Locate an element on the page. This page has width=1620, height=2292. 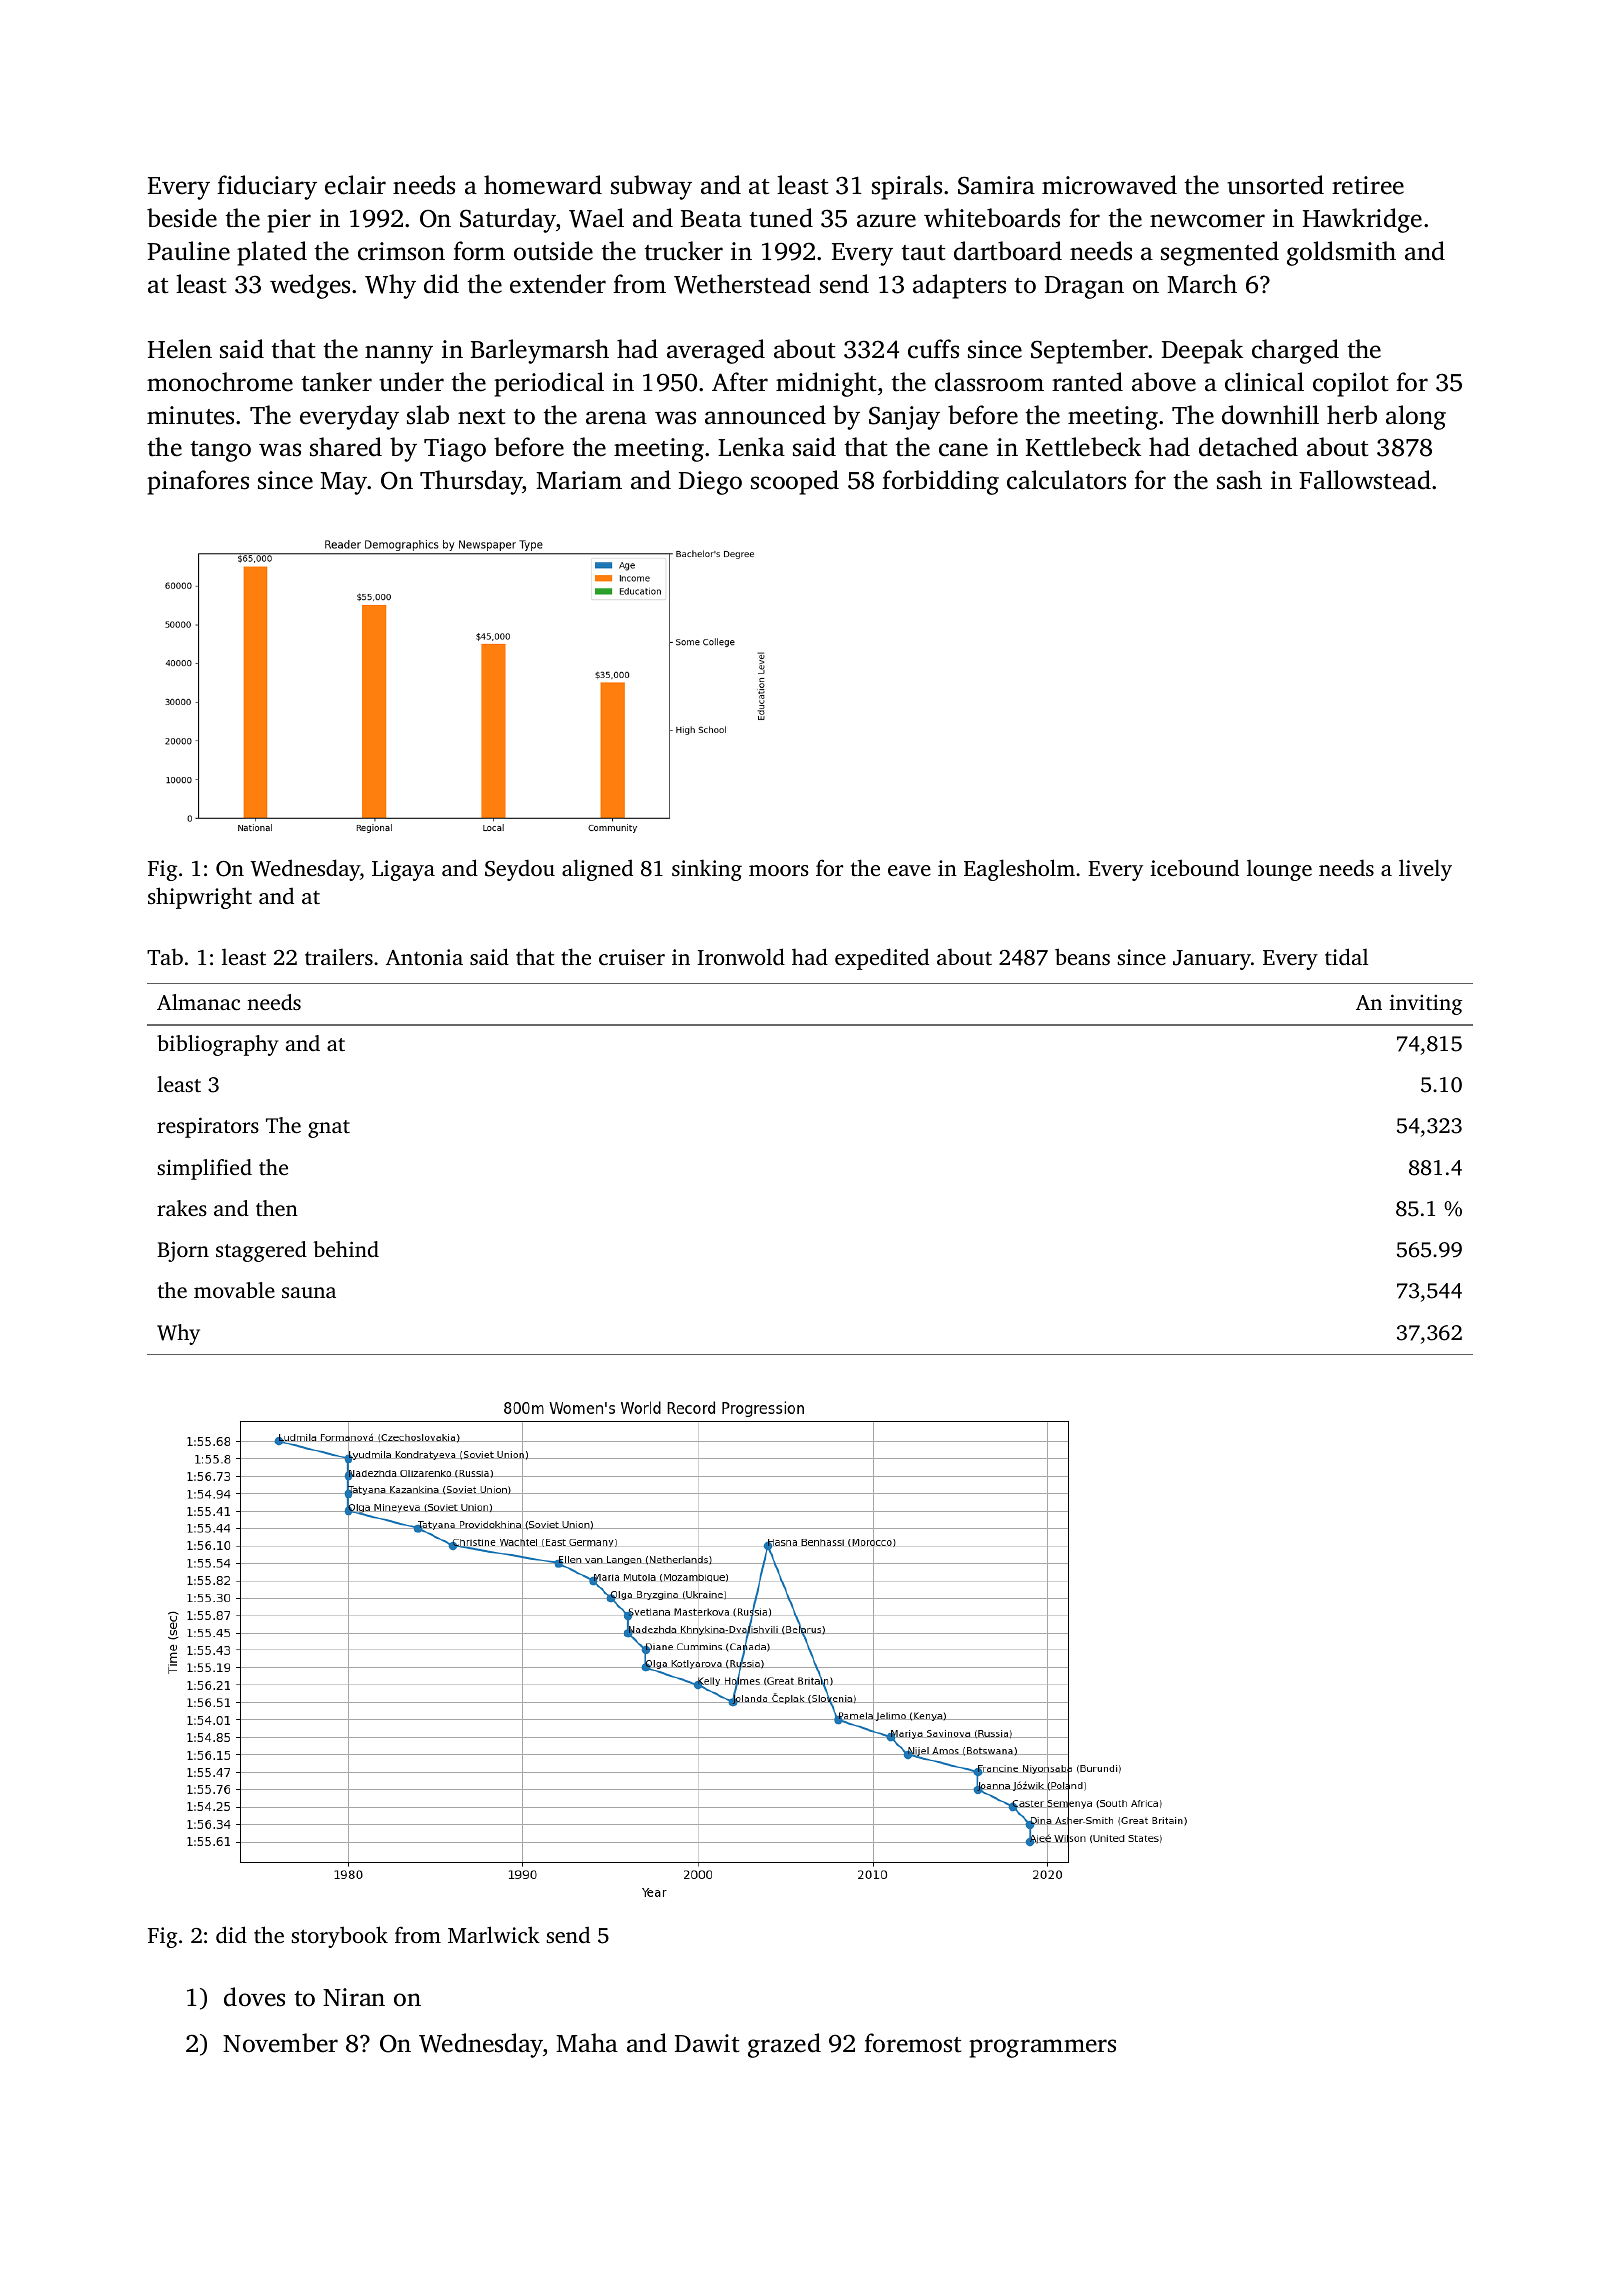
Helen is located at coordinates (180, 349).
